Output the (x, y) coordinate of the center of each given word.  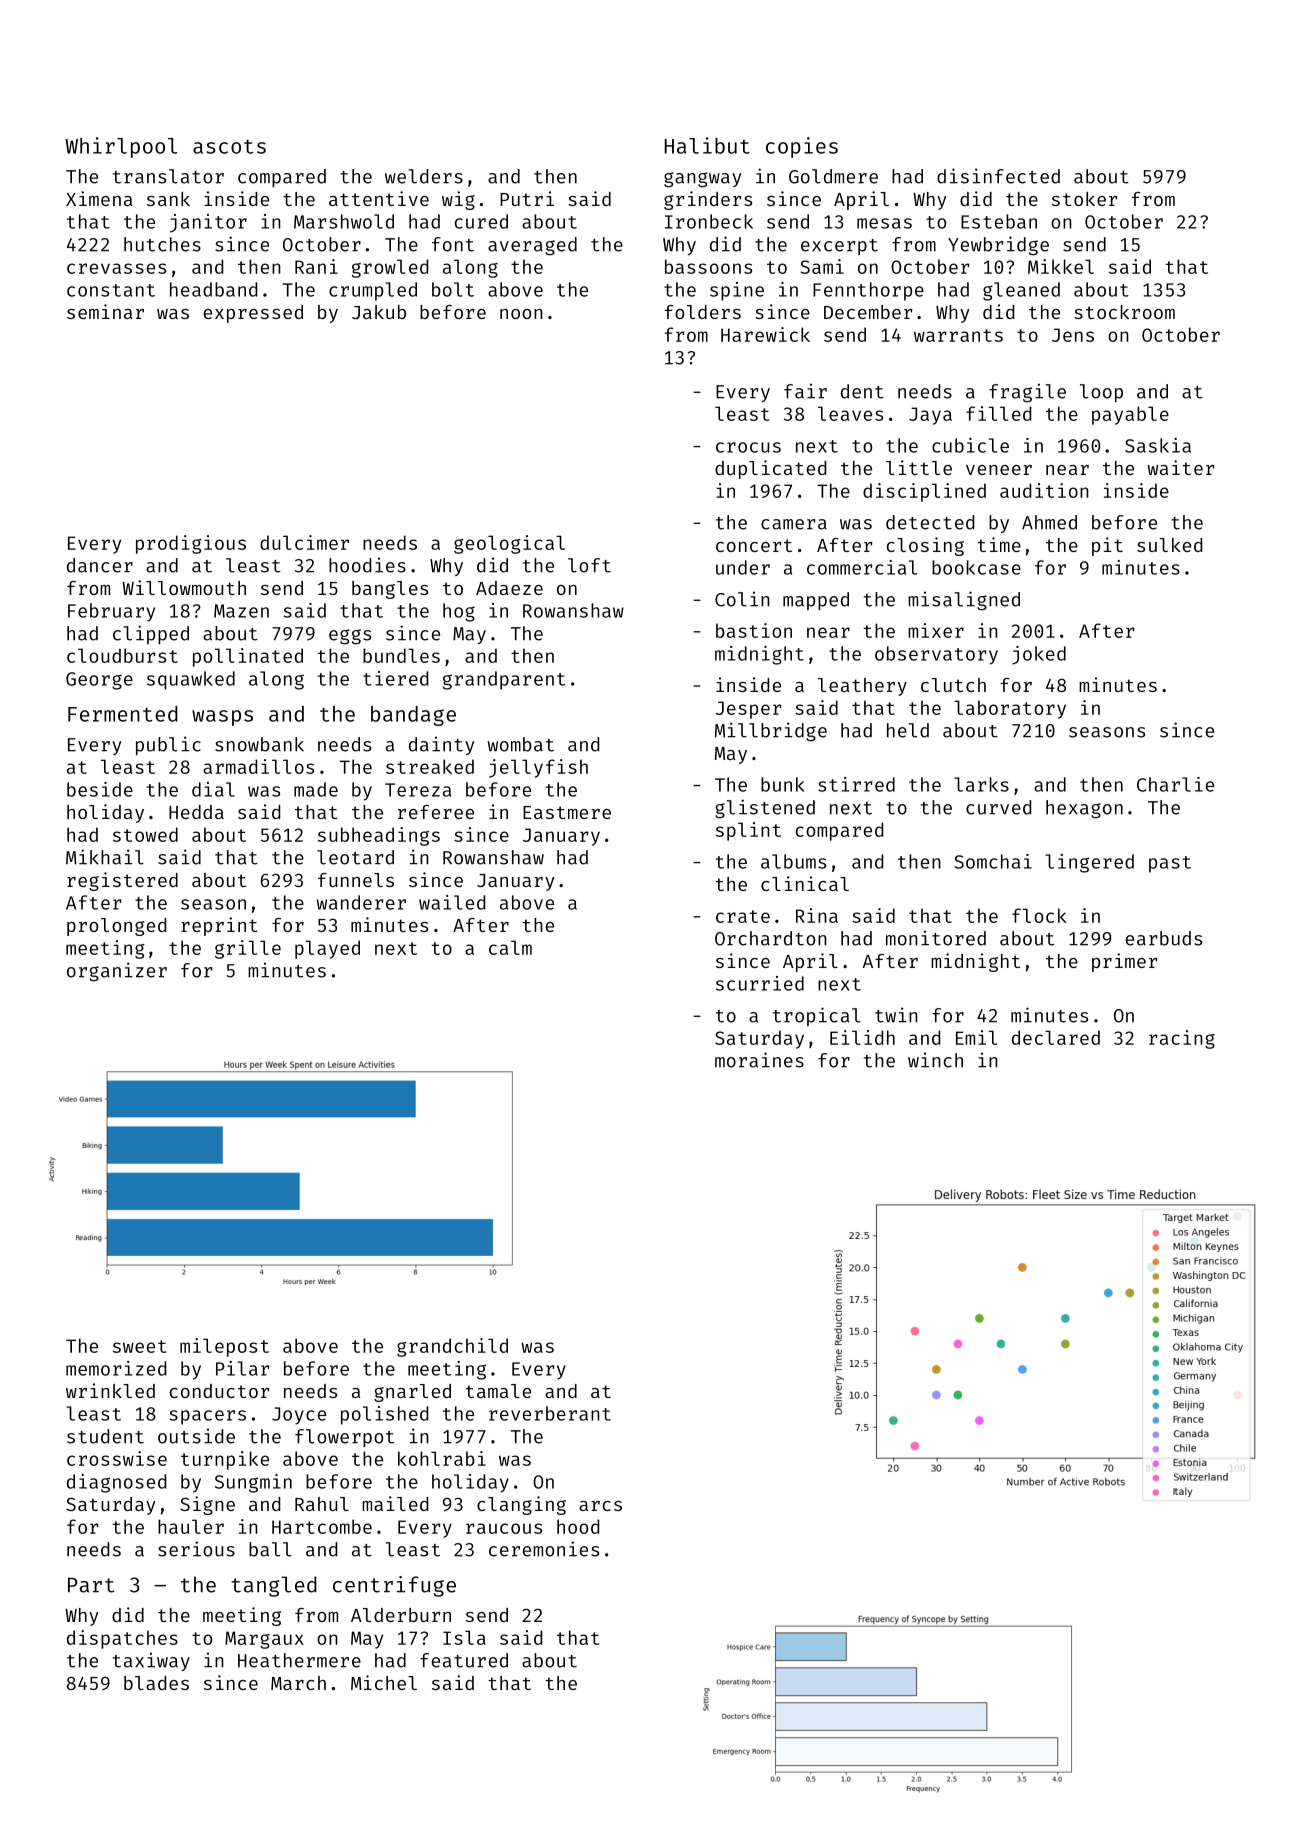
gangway (703, 180)
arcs (600, 1506)
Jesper (749, 710)
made (316, 789)
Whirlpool (121, 147)
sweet (139, 1346)
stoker (1085, 199)
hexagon (1084, 809)
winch (935, 1060)
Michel (384, 1682)
